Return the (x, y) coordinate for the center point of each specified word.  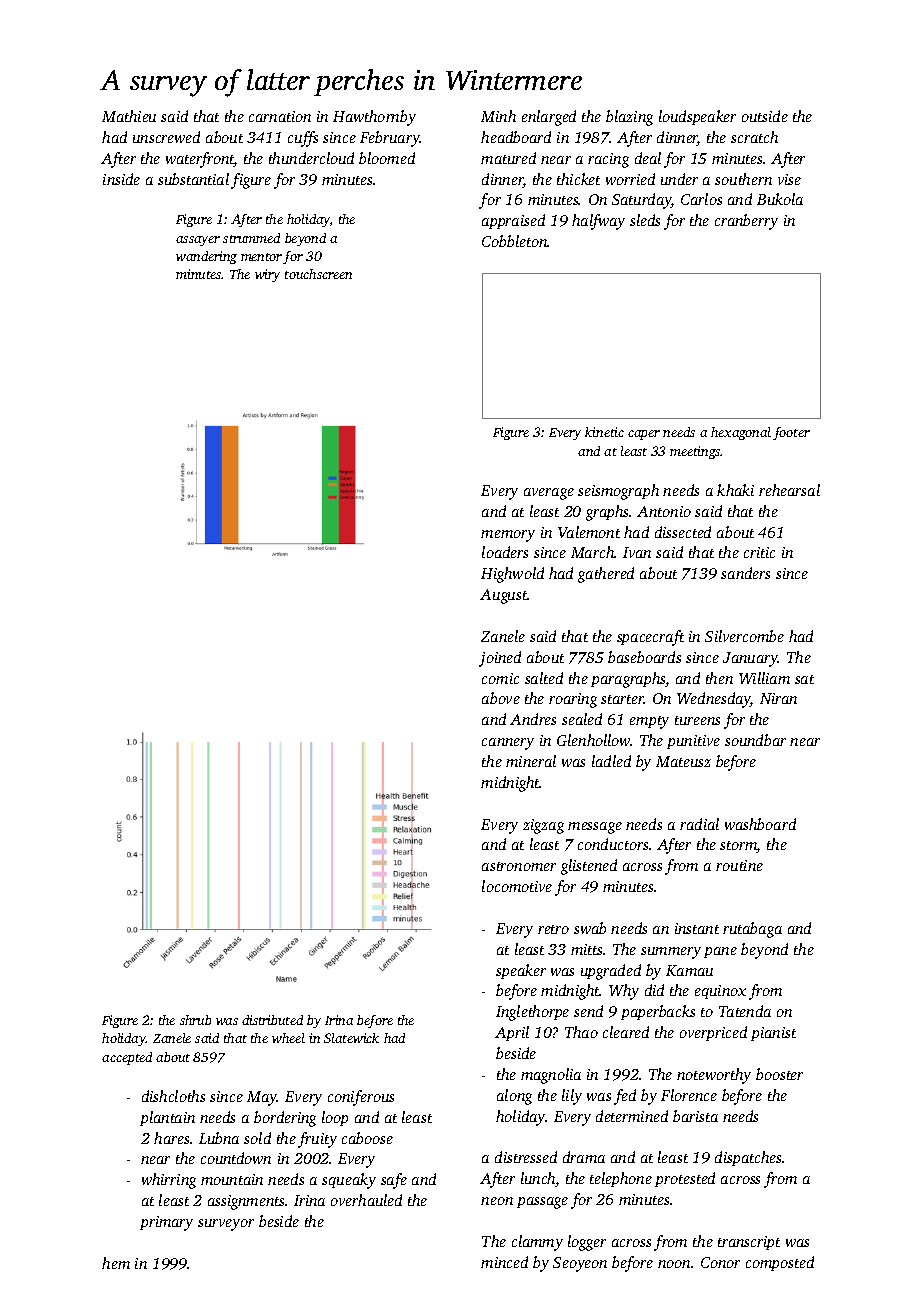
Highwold (512, 575)
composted (780, 1263)
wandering (206, 257)
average (549, 494)
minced (504, 1262)
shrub (195, 1020)
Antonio (664, 511)
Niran (778, 698)
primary (166, 1223)
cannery (508, 744)
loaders (505, 552)
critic (759, 552)
